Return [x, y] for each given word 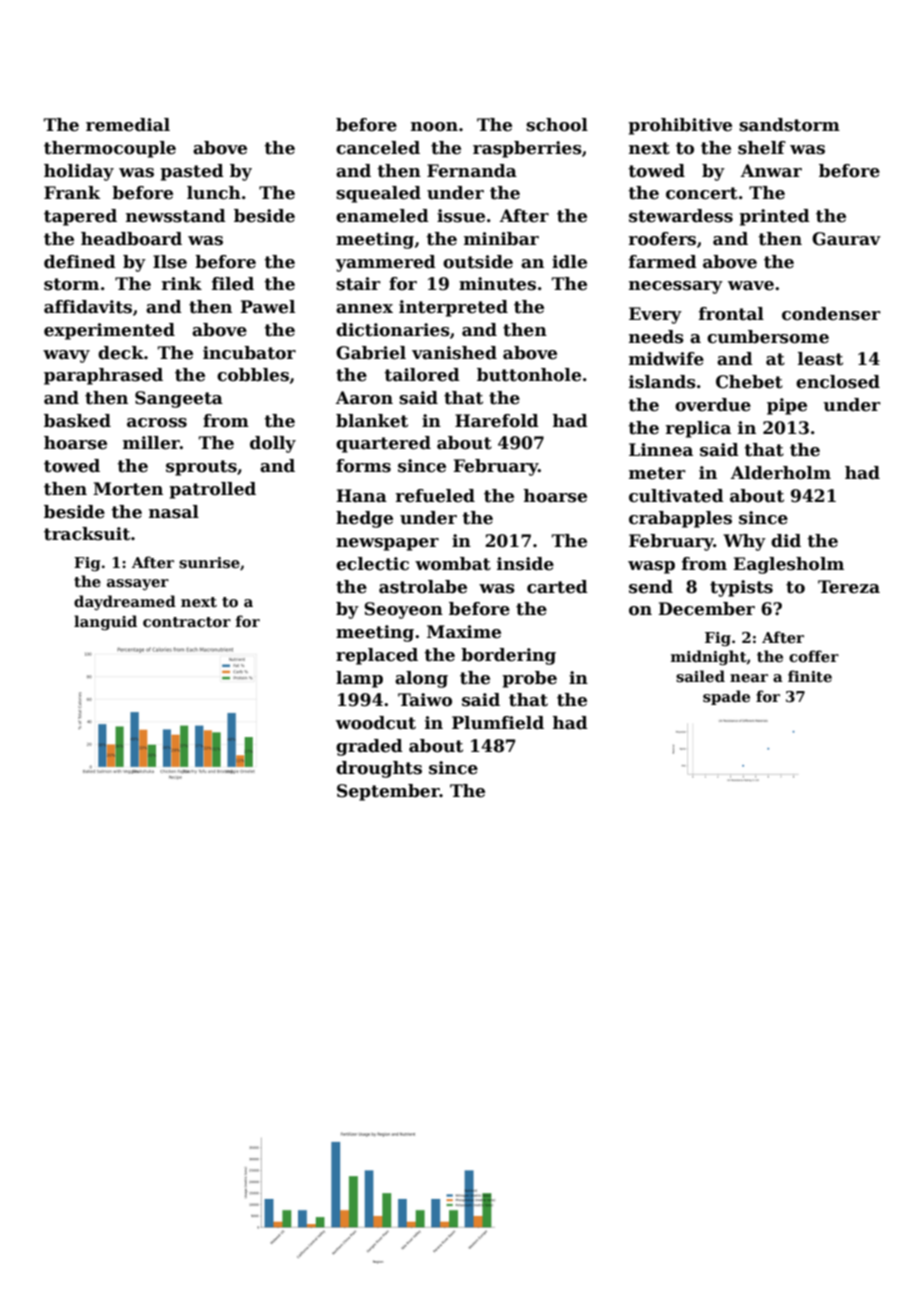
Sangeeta [179, 399]
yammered [386, 263]
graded [369, 747]
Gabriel [371, 353]
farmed [663, 262]
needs [656, 337]
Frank [72, 193]
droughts [379, 769]
